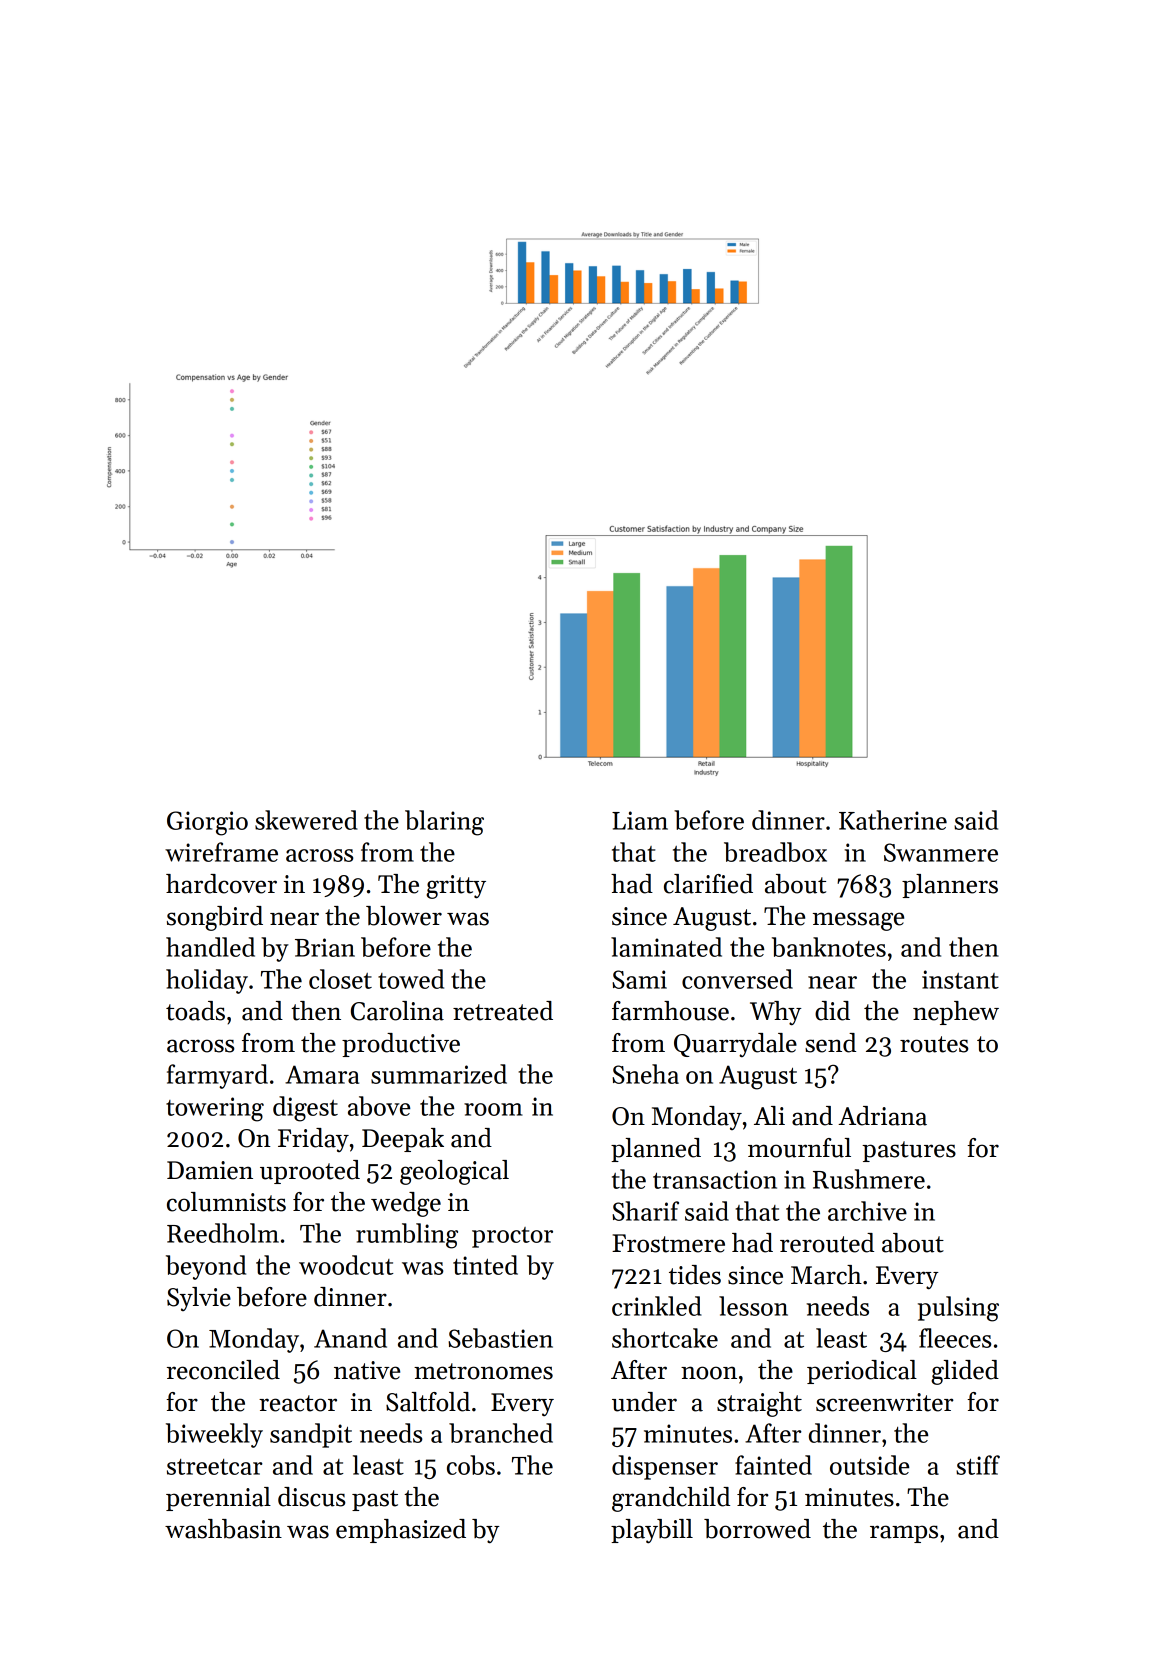  I want to click on pulsing, so click(958, 1309).
